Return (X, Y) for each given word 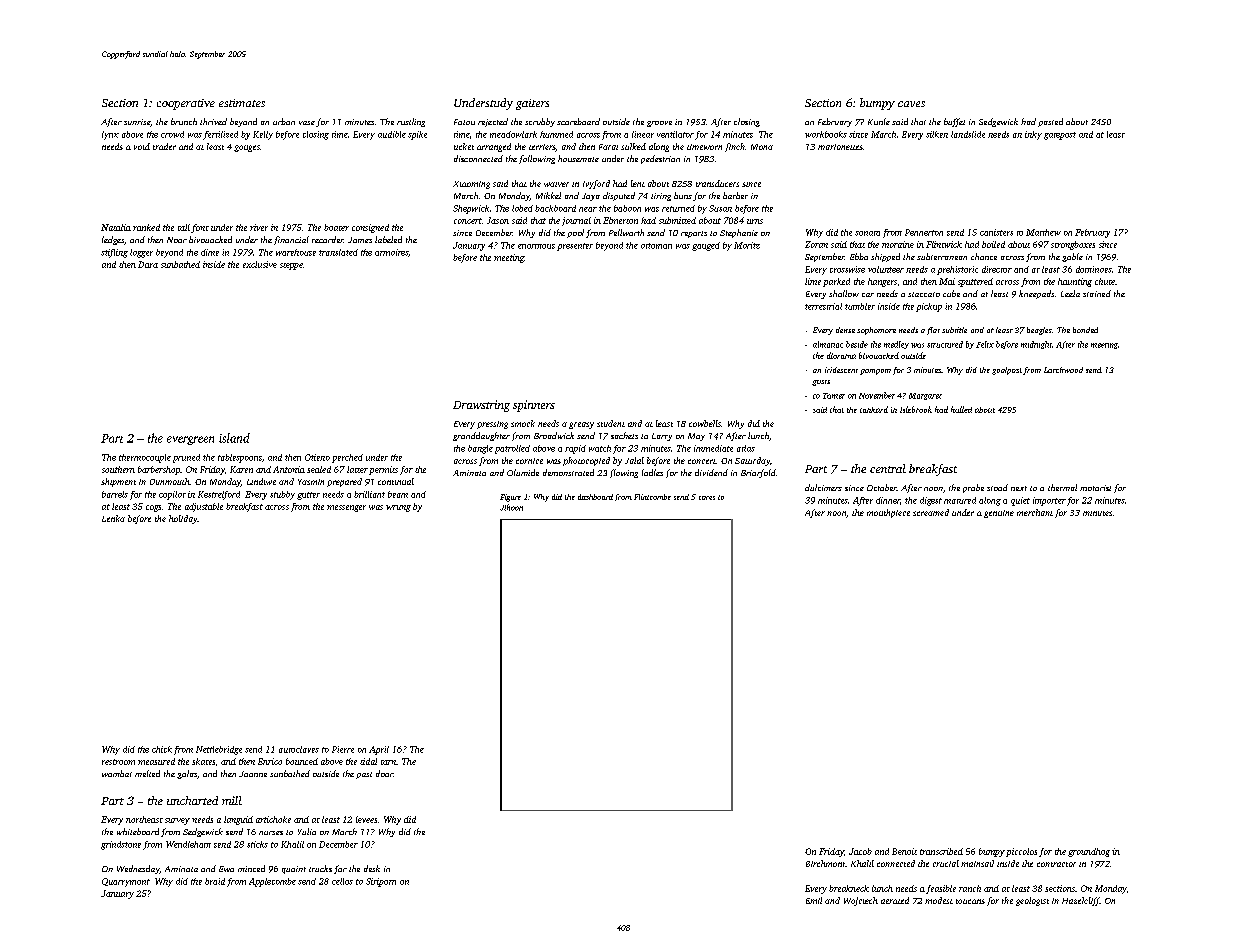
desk (372, 868)
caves (911, 104)
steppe (291, 266)
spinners (534, 406)
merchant (1035, 512)
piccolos (1021, 852)
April (379, 750)
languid (238, 820)
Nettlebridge (219, 750)
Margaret (925, 396)
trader (164, 146)
